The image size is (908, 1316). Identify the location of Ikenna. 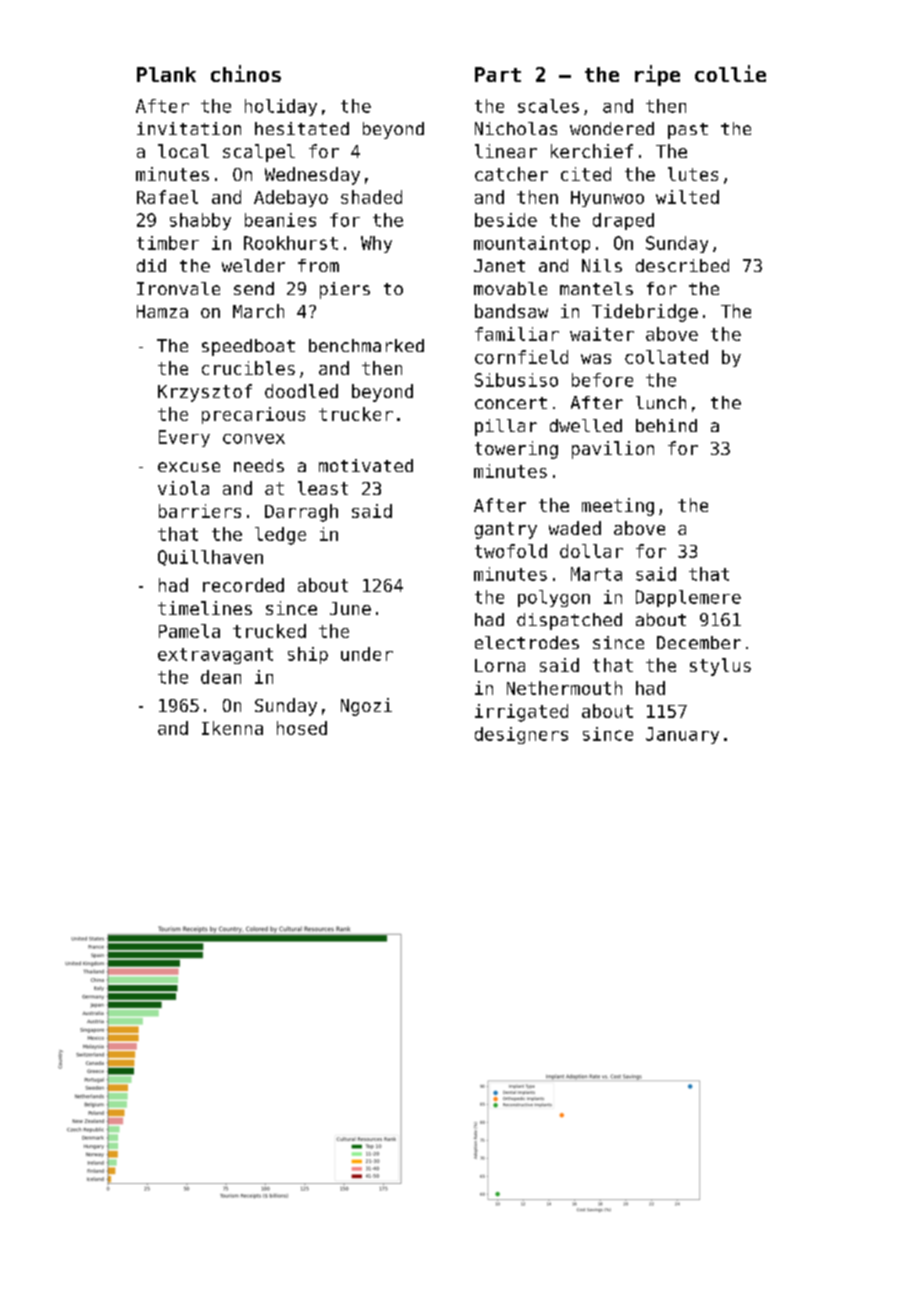
(232, 728).
